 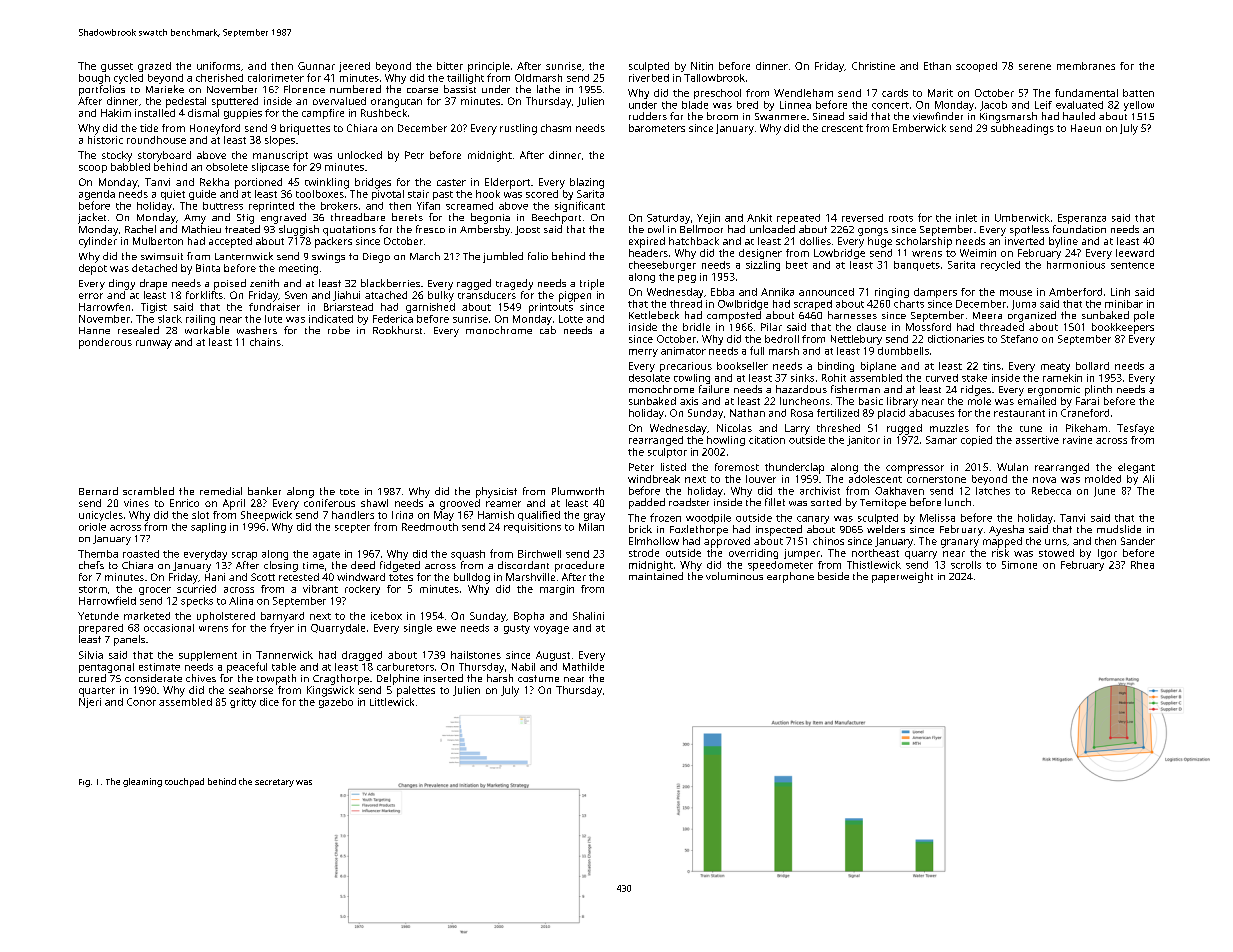 I want to click on ponderous, so click(x=105, y=343).
